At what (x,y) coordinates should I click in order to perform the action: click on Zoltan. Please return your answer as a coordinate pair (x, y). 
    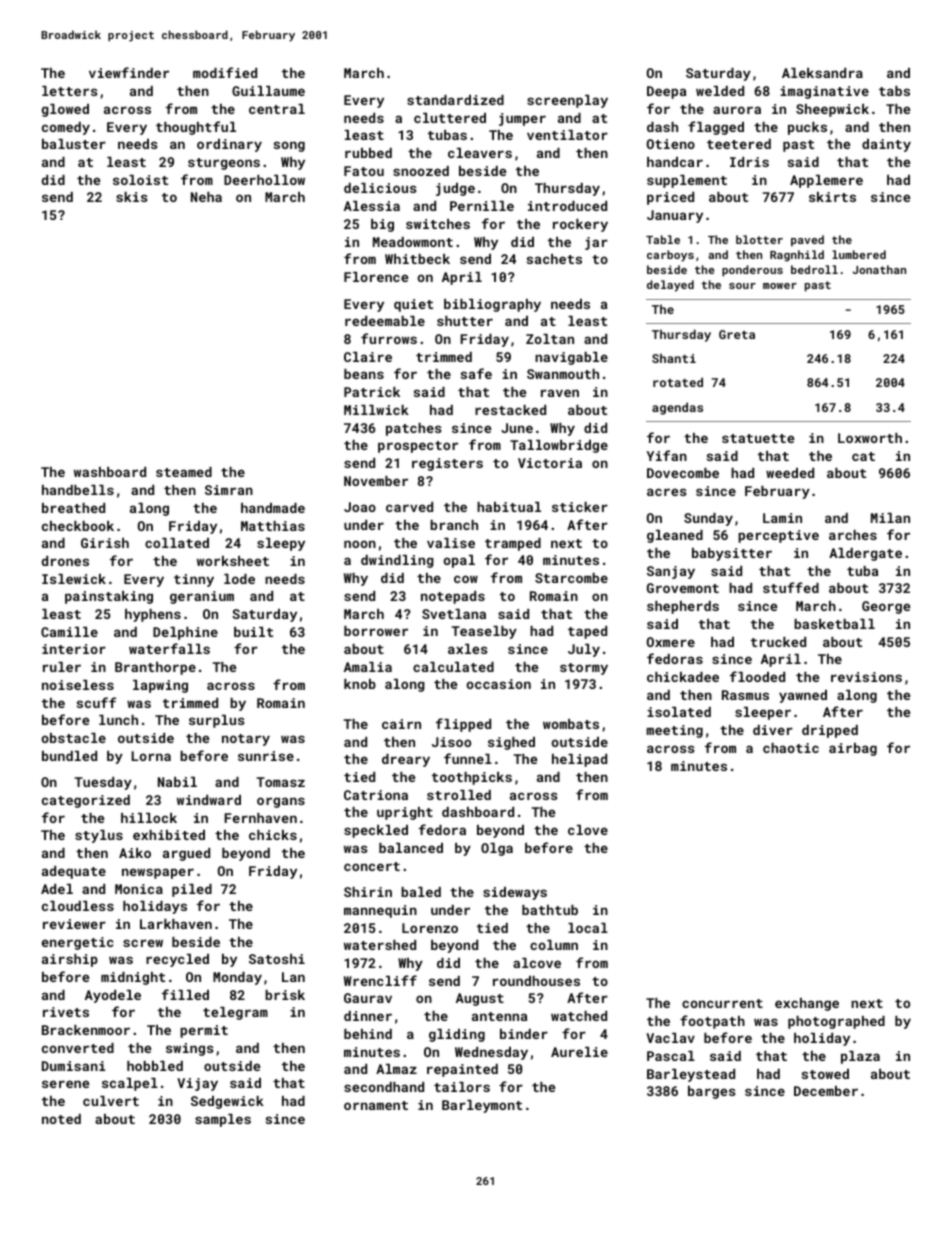
    Looking at the image, I should click on (550, 339).
